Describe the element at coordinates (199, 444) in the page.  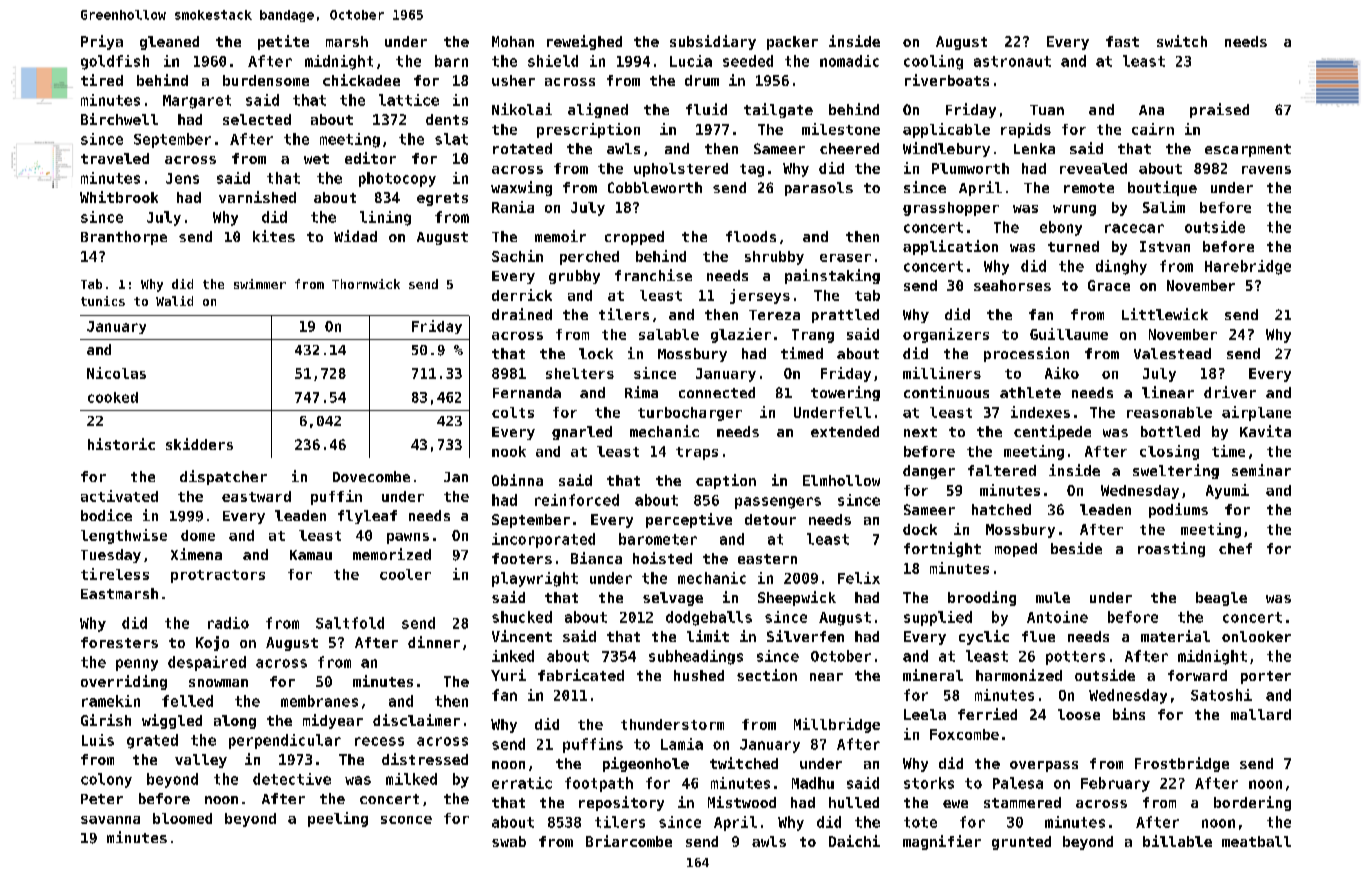
I see `skidders` at that location.
